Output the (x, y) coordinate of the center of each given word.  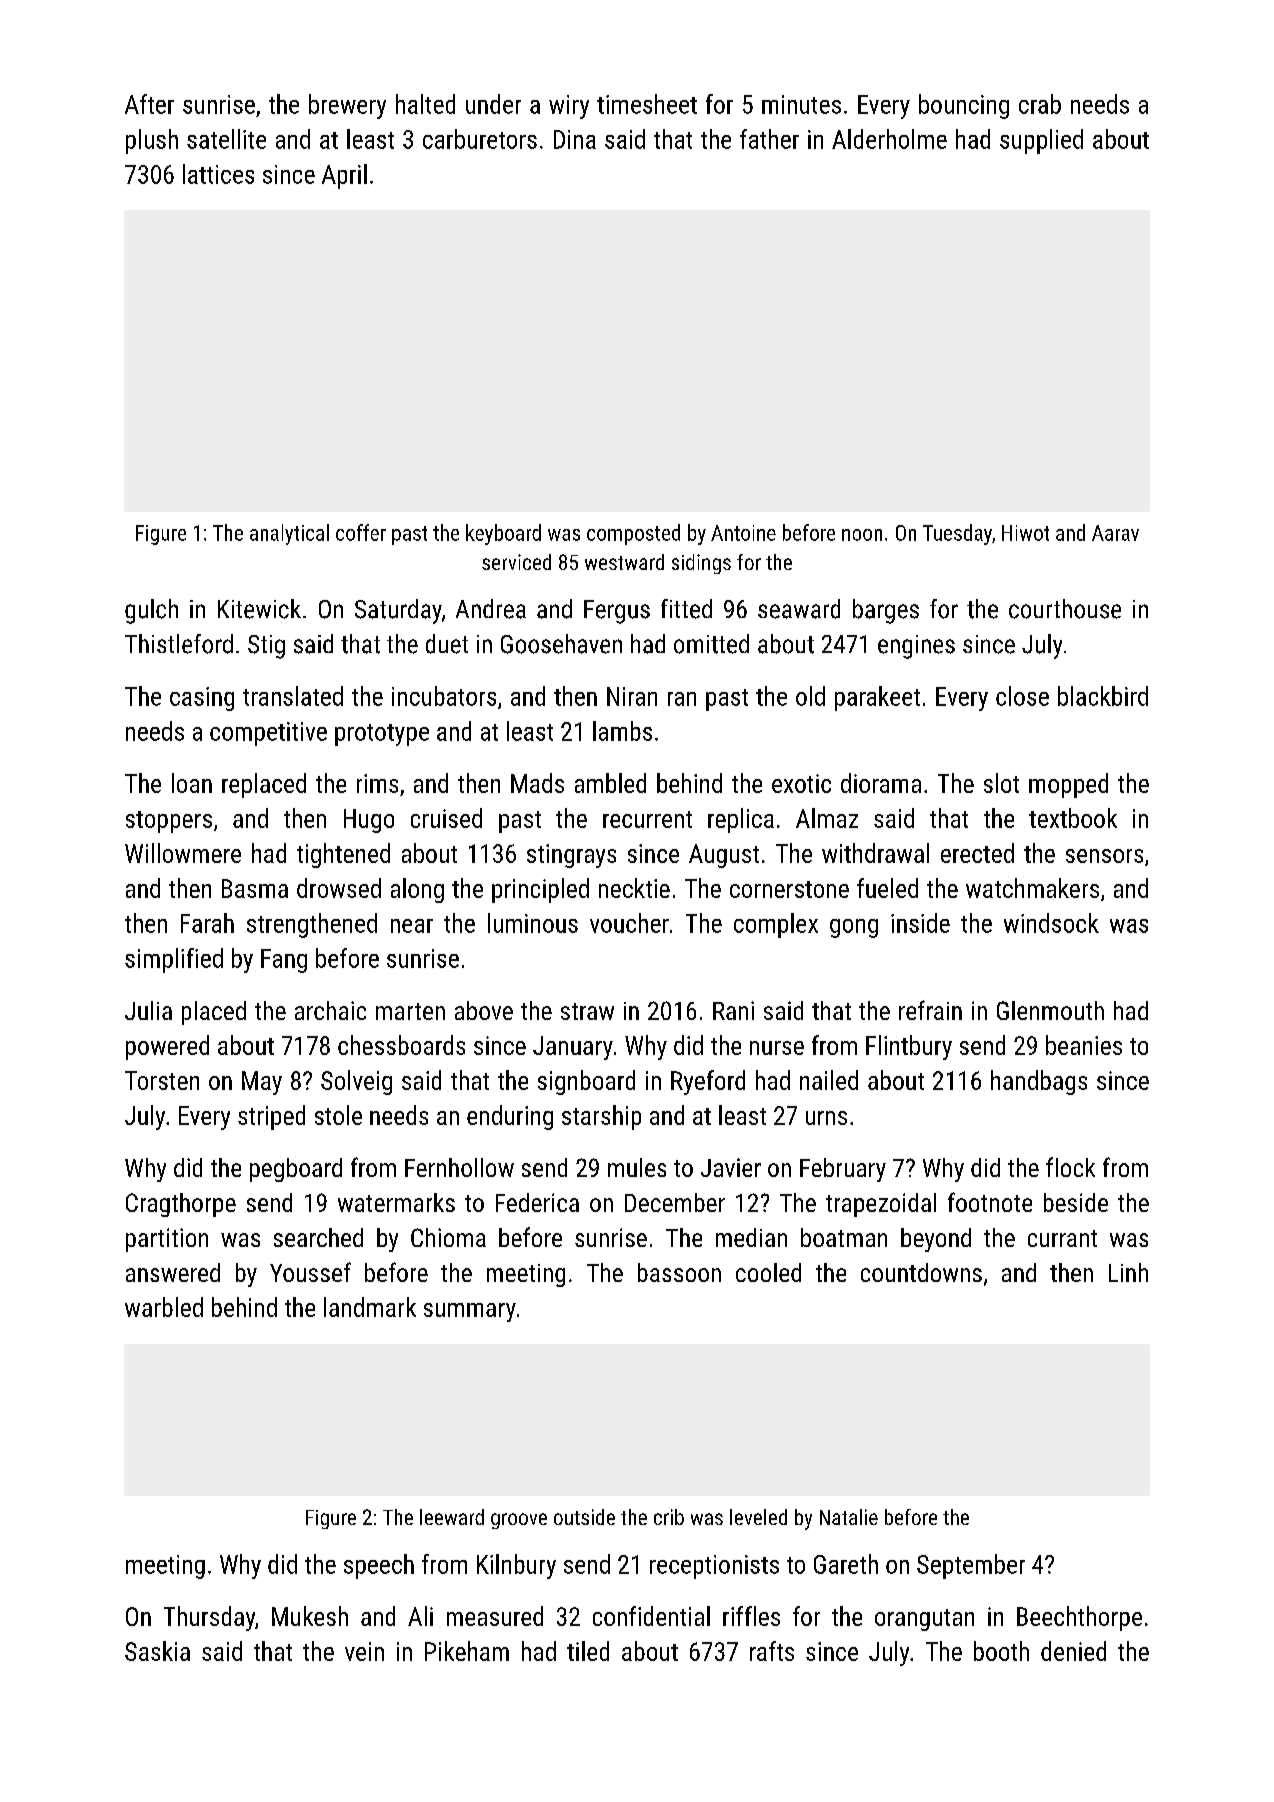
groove (519, 1521)
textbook (1073, 818)
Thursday (209, 1618)
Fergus (617, 612)
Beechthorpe (1079, 1618)
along (417, 890)
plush (152, 141)
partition (167, 1240)
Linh (1128, 1272)
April (344, 176)
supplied (1041, 141)
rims (377, 783)
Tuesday (957, 534)
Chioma (448, 1237)
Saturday (398, 611)
